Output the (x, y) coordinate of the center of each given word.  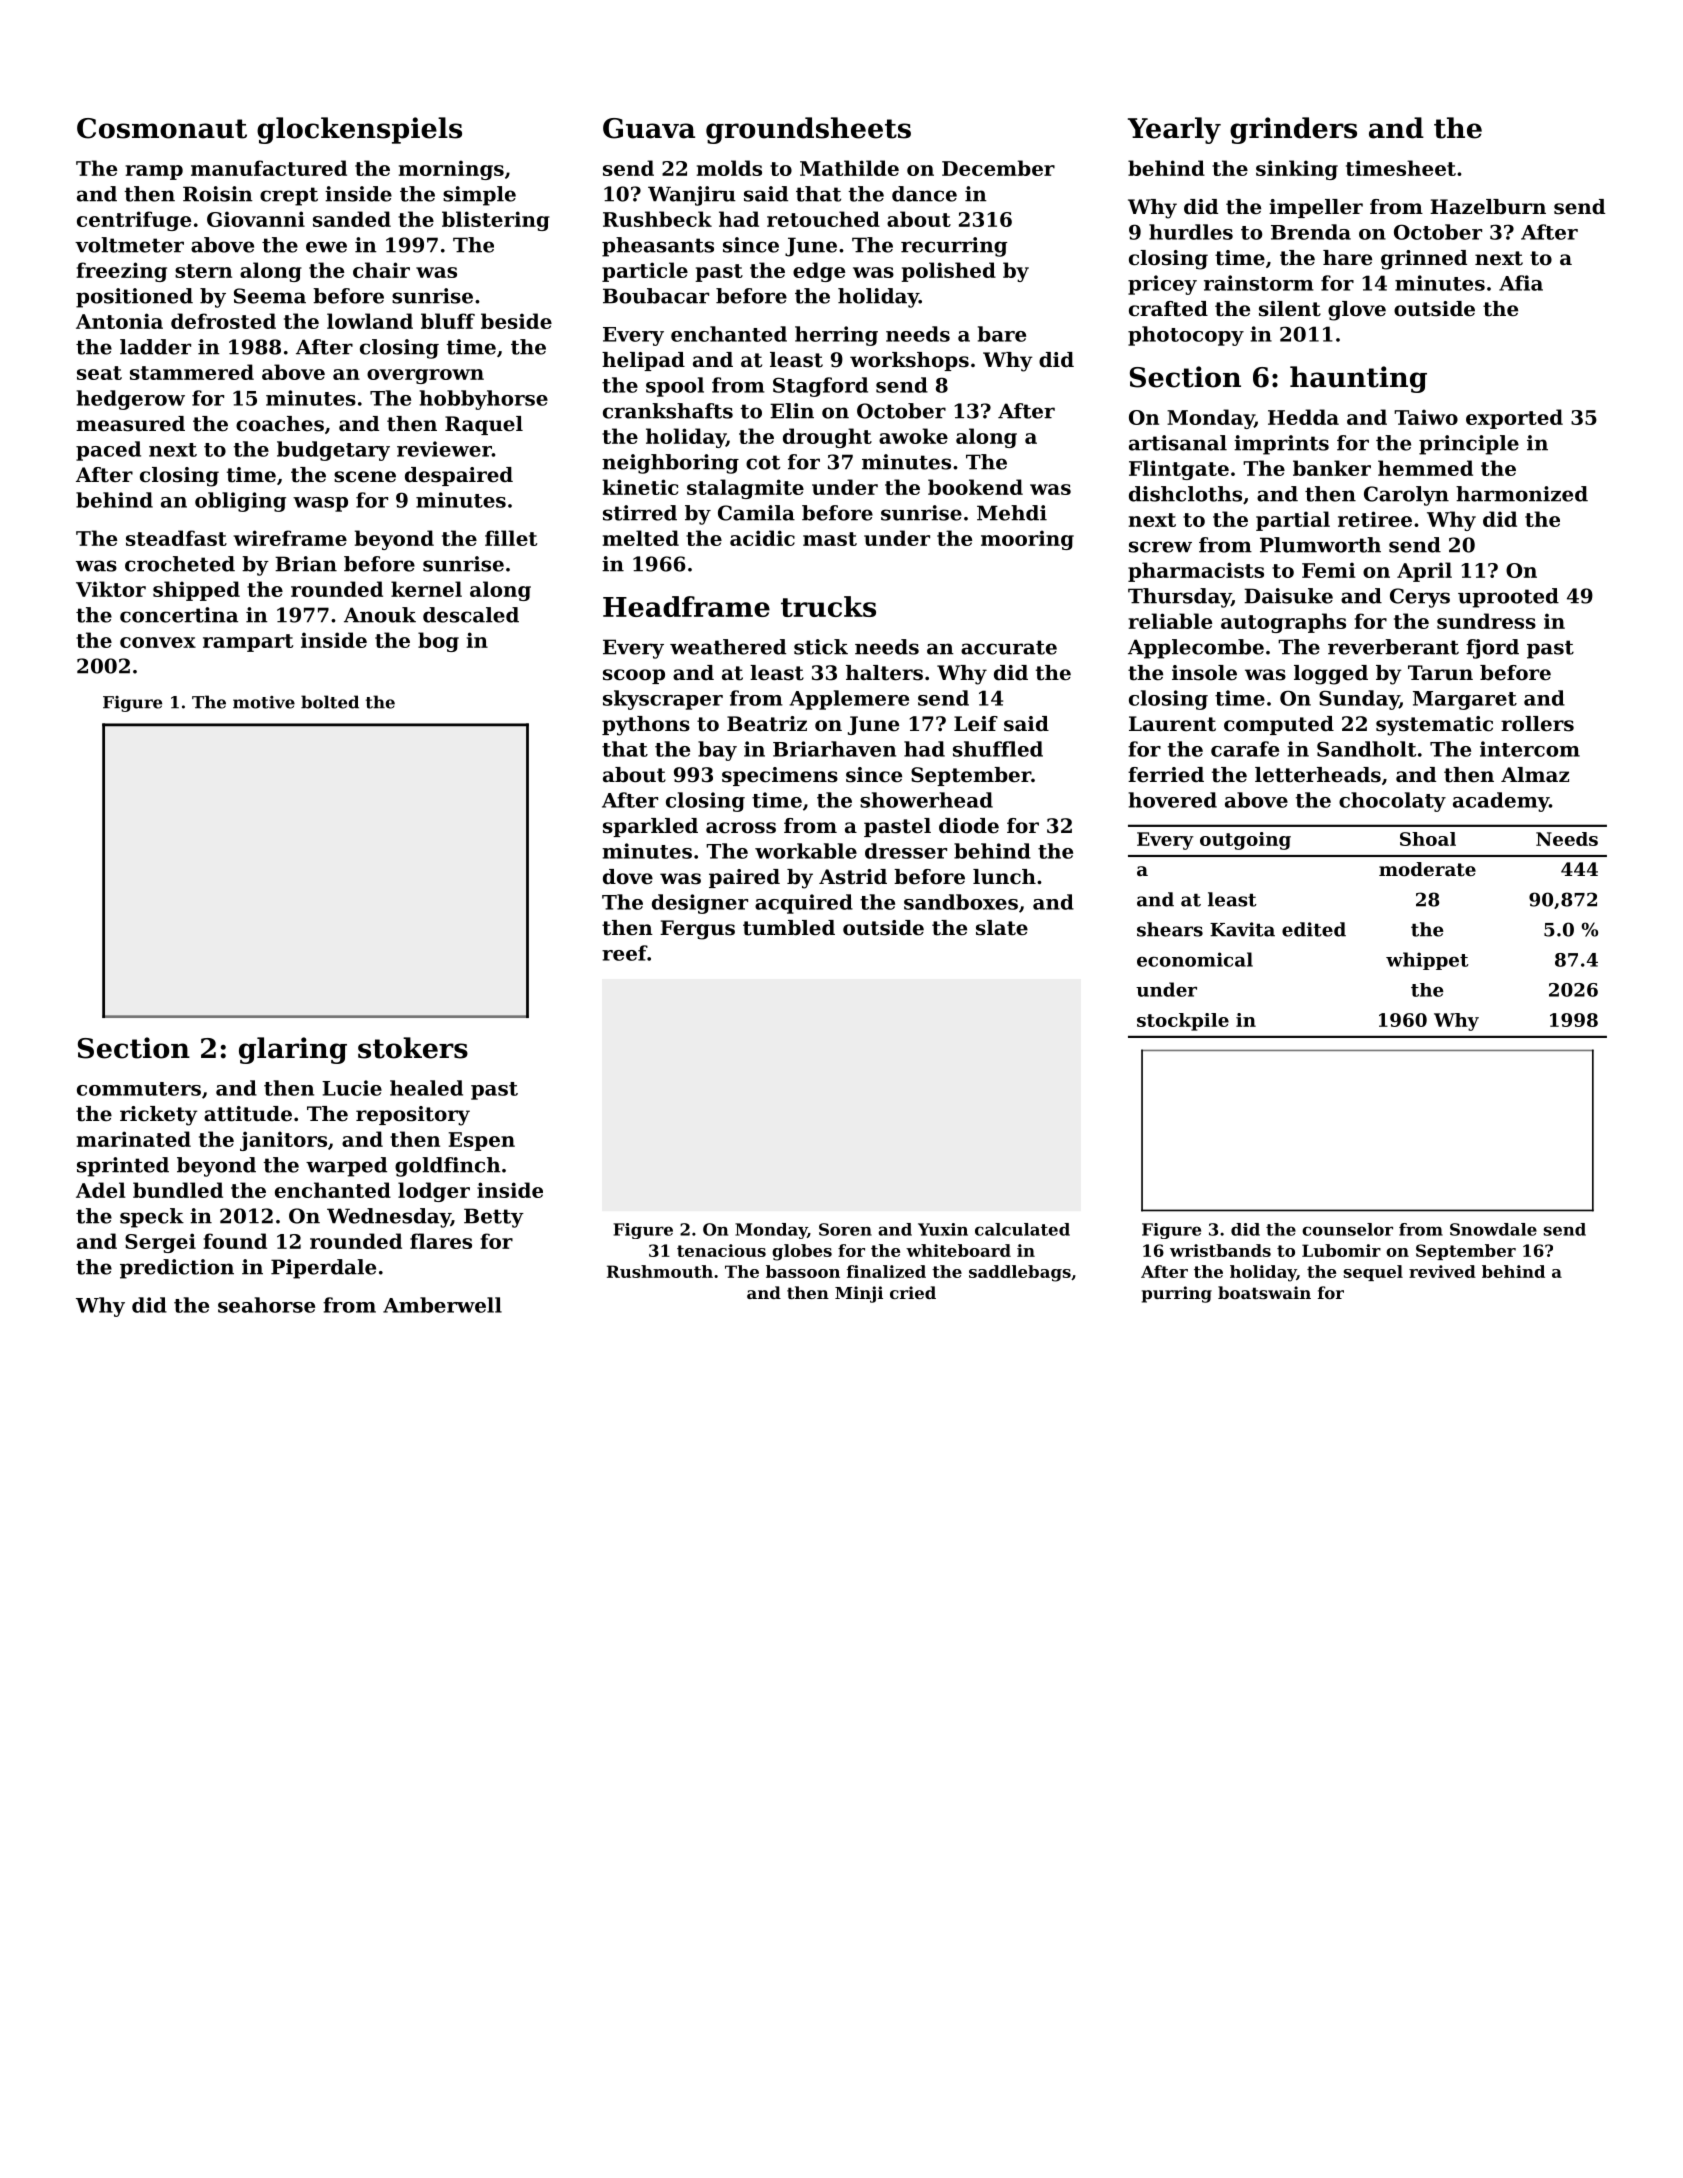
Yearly (1174, 130)
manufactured (269, 168)
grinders (1293, 130)
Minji (859, 1294)
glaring (293, 1050)
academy (1501, 802)
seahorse (266, 1305)
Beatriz (767, 724)
